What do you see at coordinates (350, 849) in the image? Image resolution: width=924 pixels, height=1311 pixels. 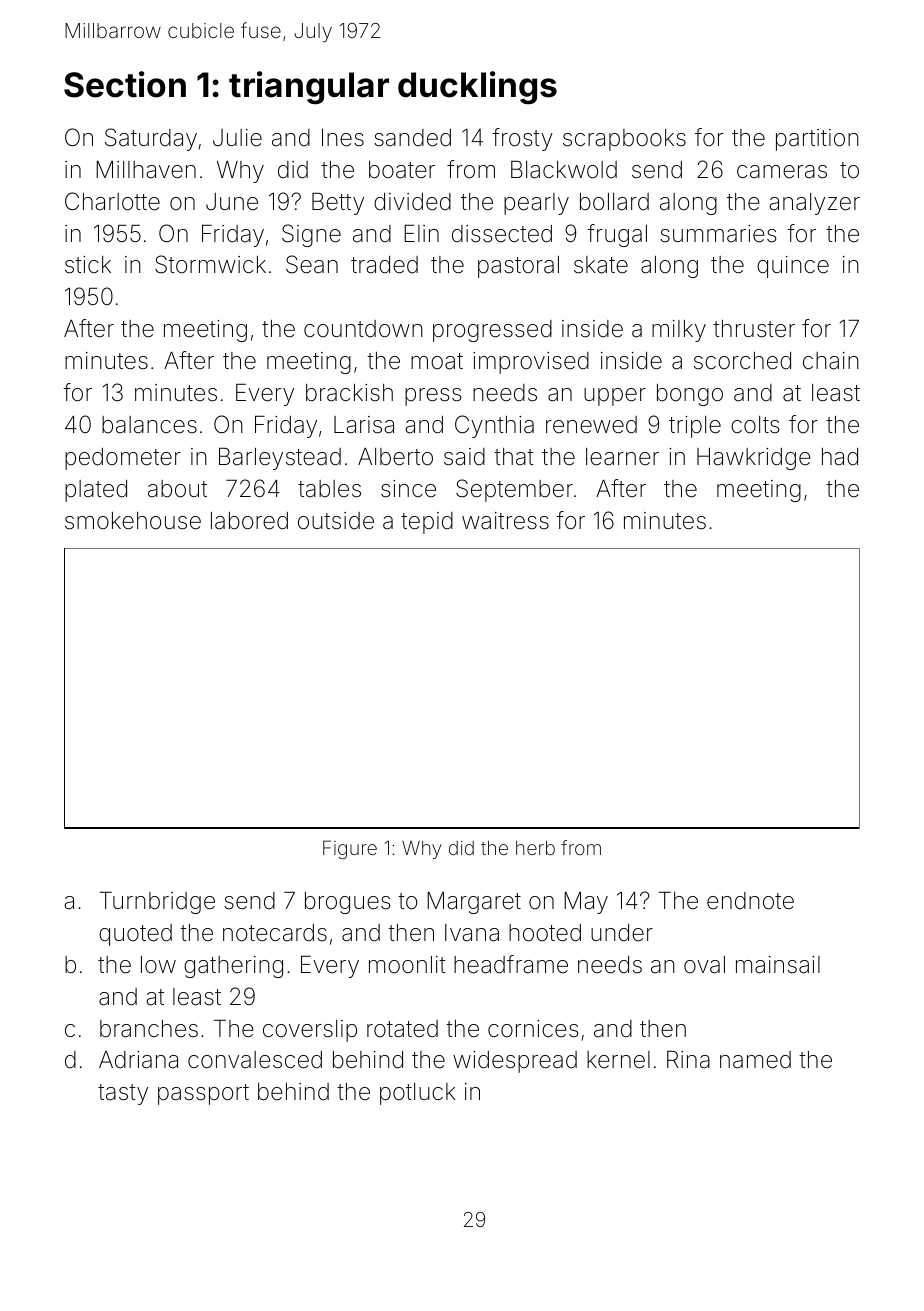 I see `Figure` at bounding box center [350, 849].
